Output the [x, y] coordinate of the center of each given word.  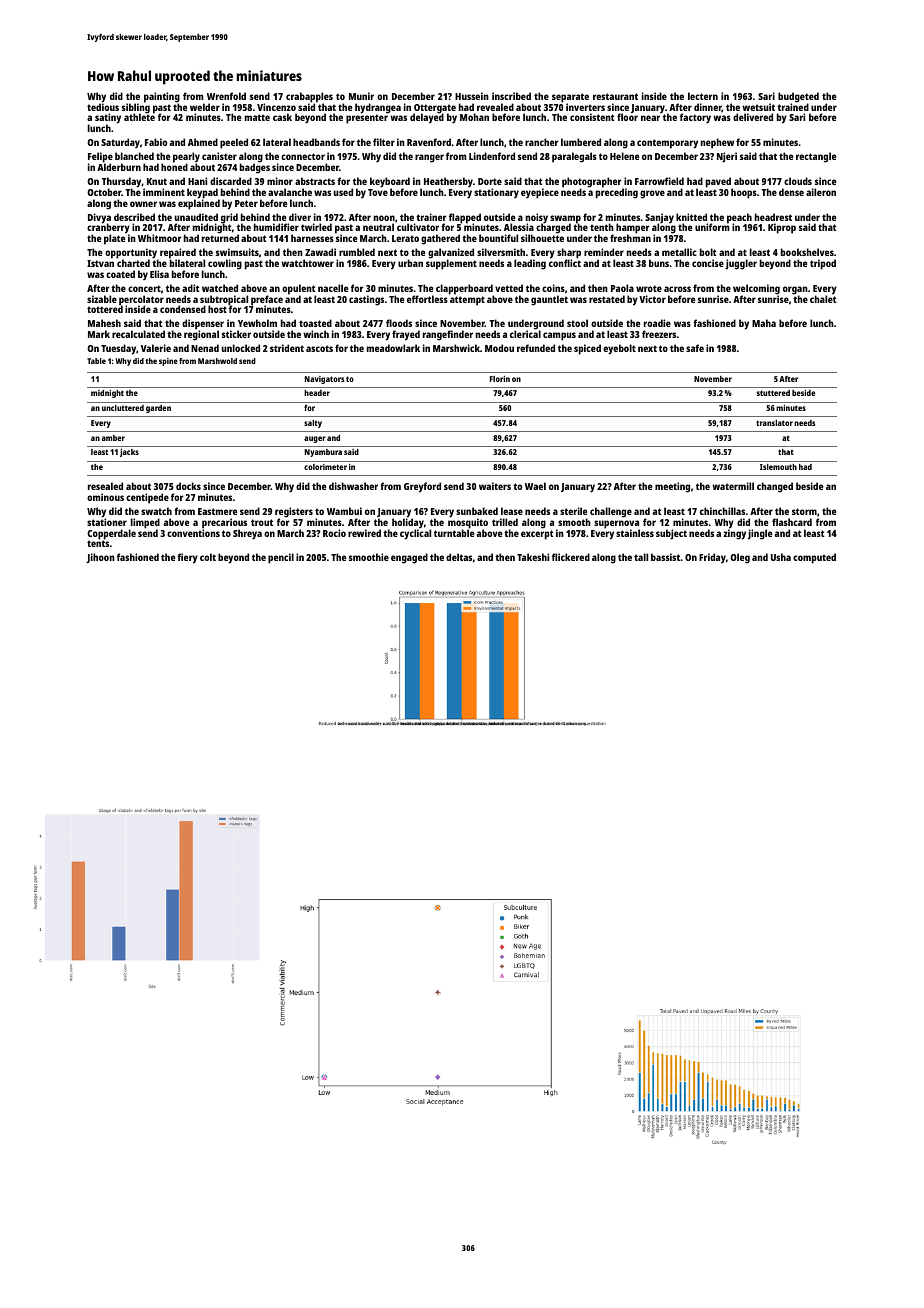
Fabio [156, 142]
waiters [495, 486]
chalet [823, 299]
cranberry [108, 229]
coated [120, 274]
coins [553, 288]
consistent [592, 117]
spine [168, 362]
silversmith [501, 252]
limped [145, 523]
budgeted [798, 97]
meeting [672, 487]
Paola [622, 288]
